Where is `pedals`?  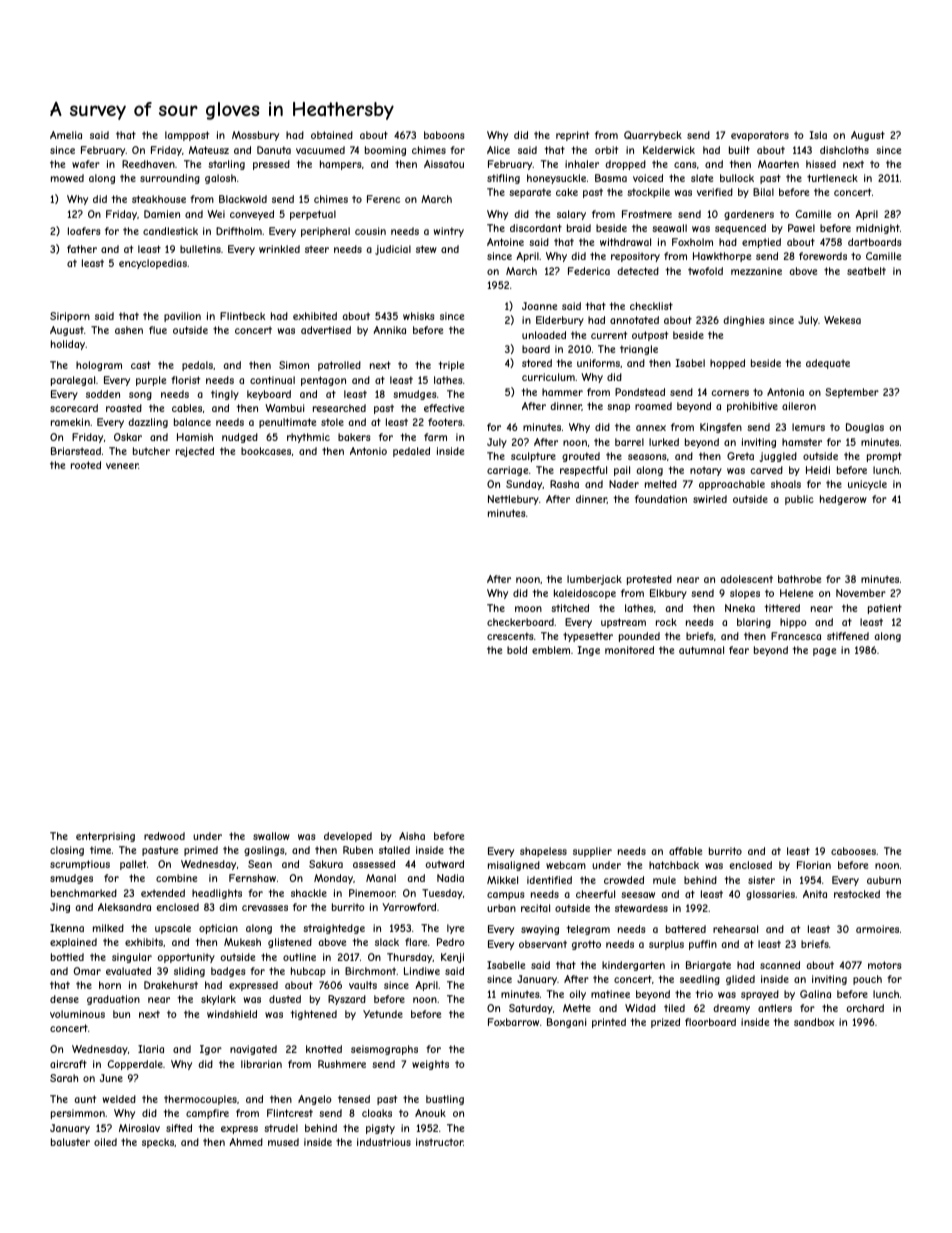 pedals is located at coordinates (197, 366).
